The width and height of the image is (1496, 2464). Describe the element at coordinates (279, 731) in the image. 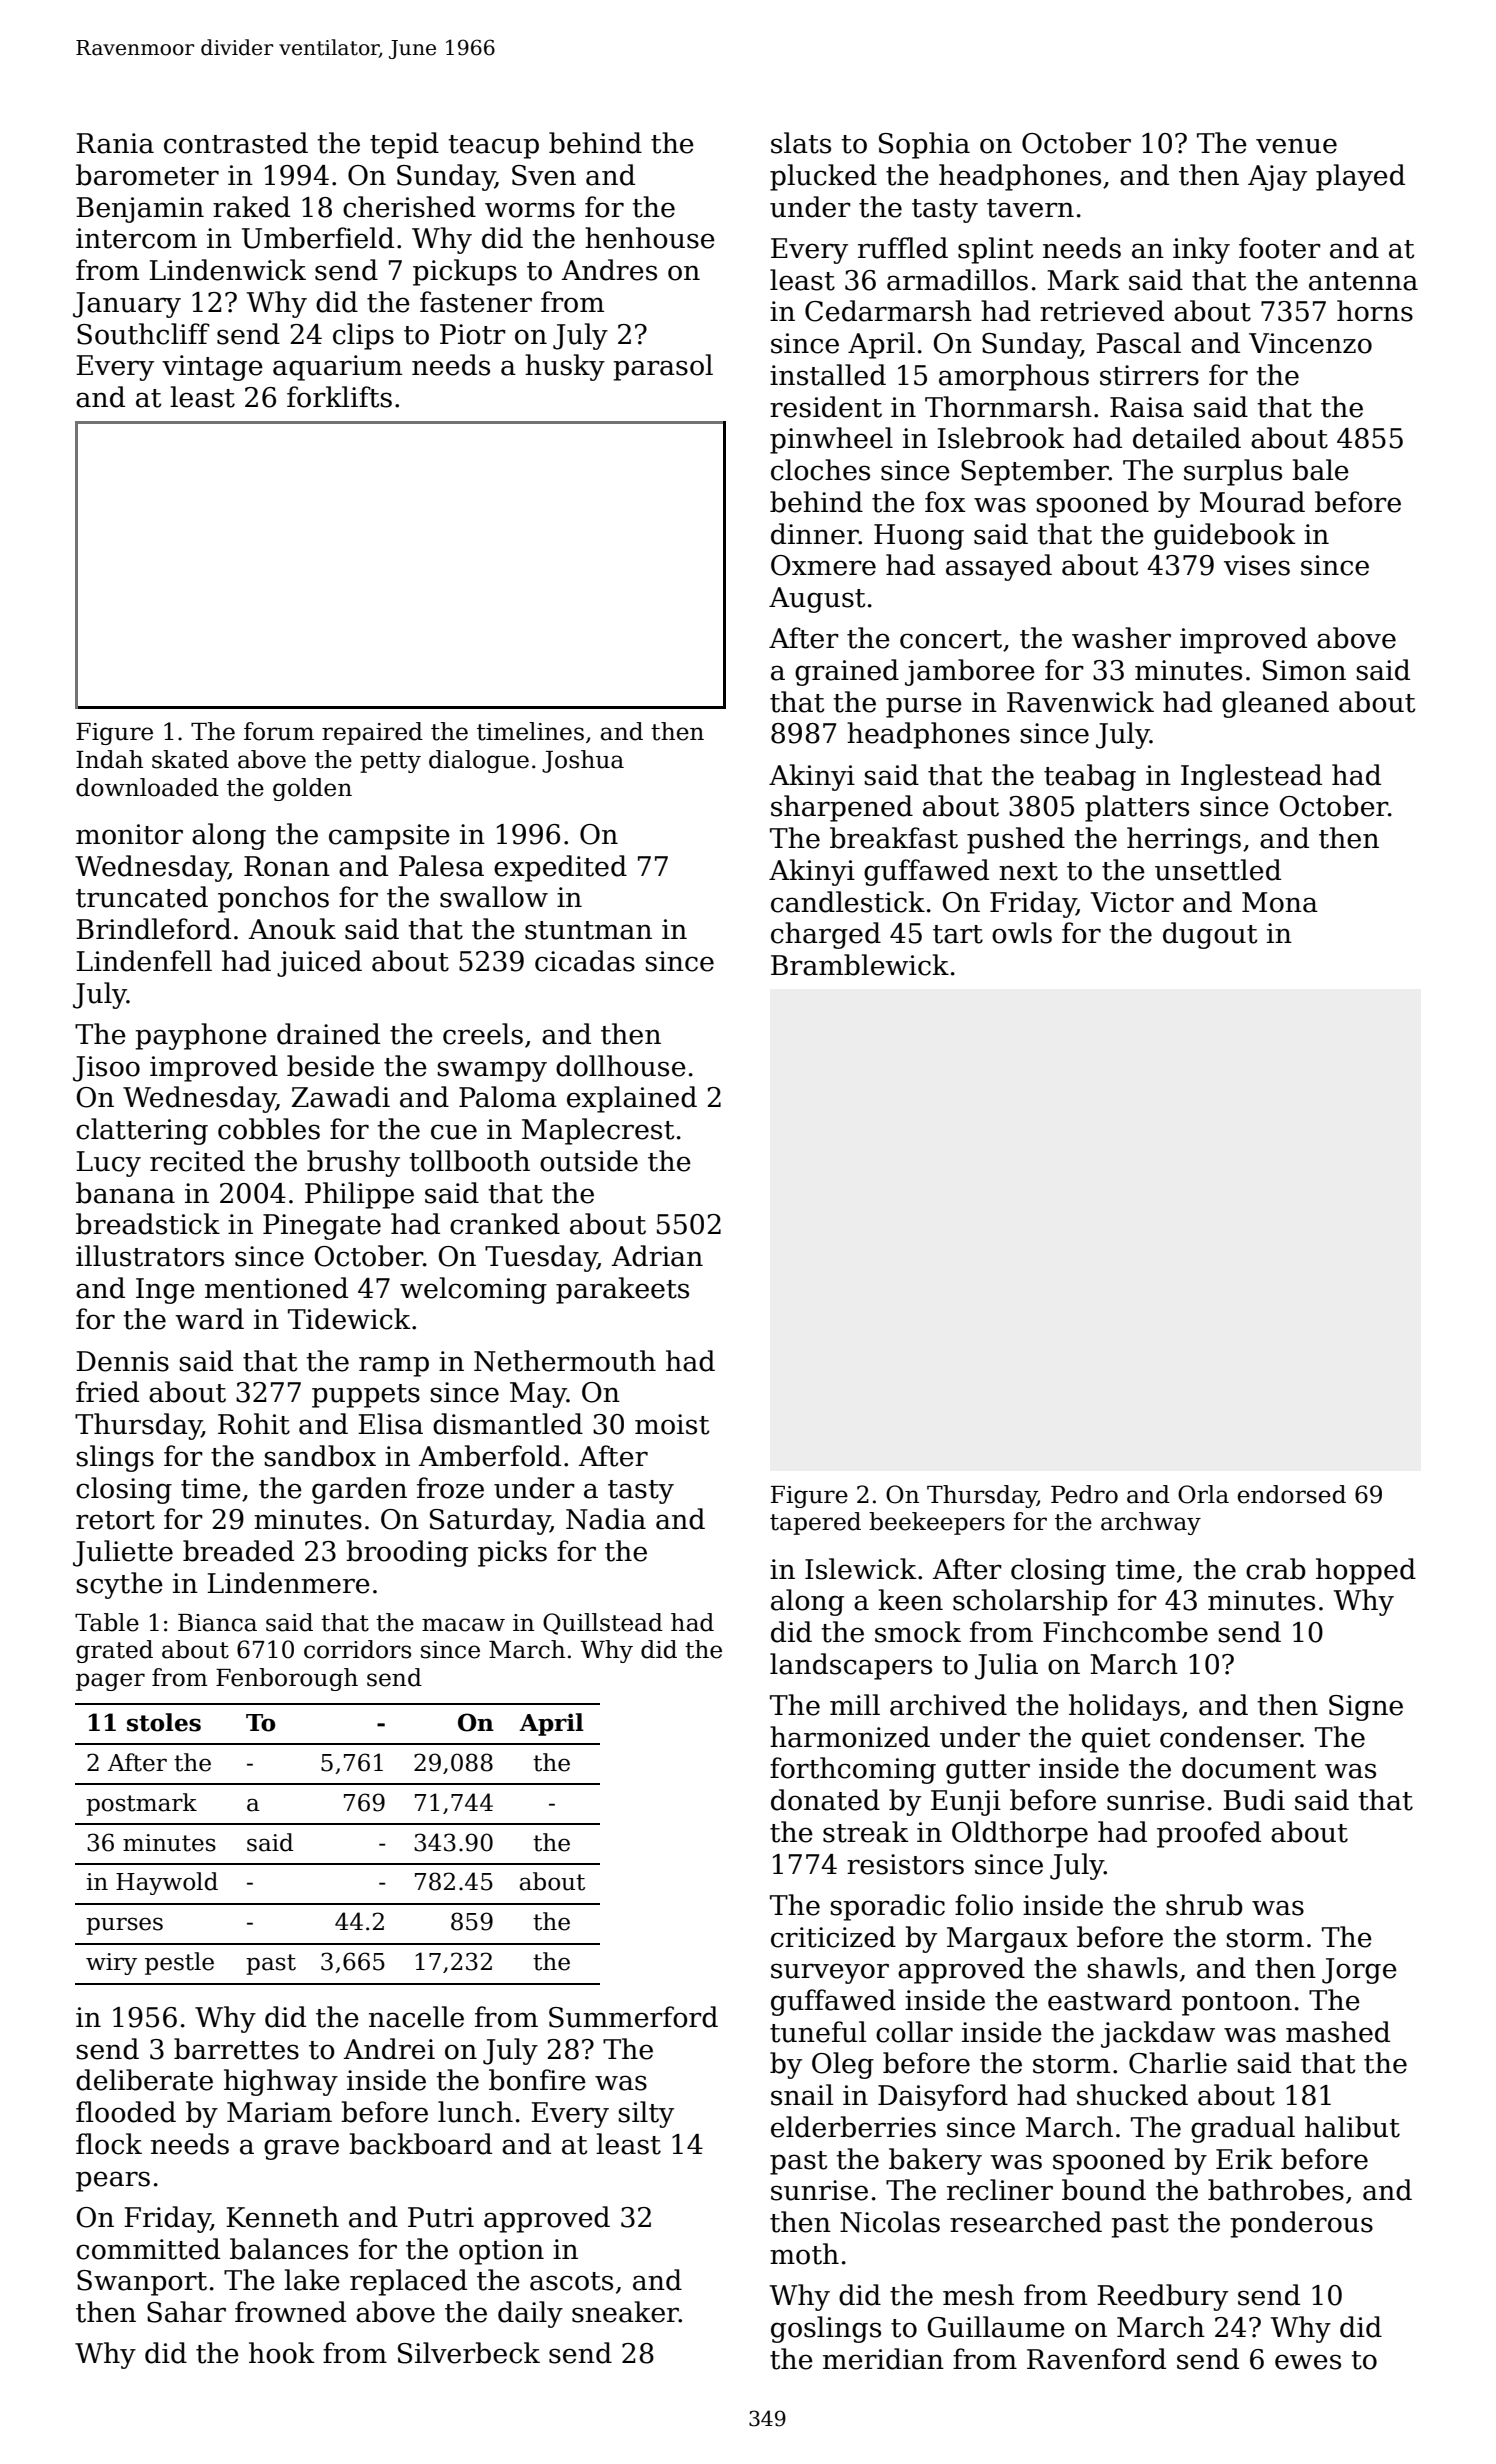

I see `forum` at that location.
